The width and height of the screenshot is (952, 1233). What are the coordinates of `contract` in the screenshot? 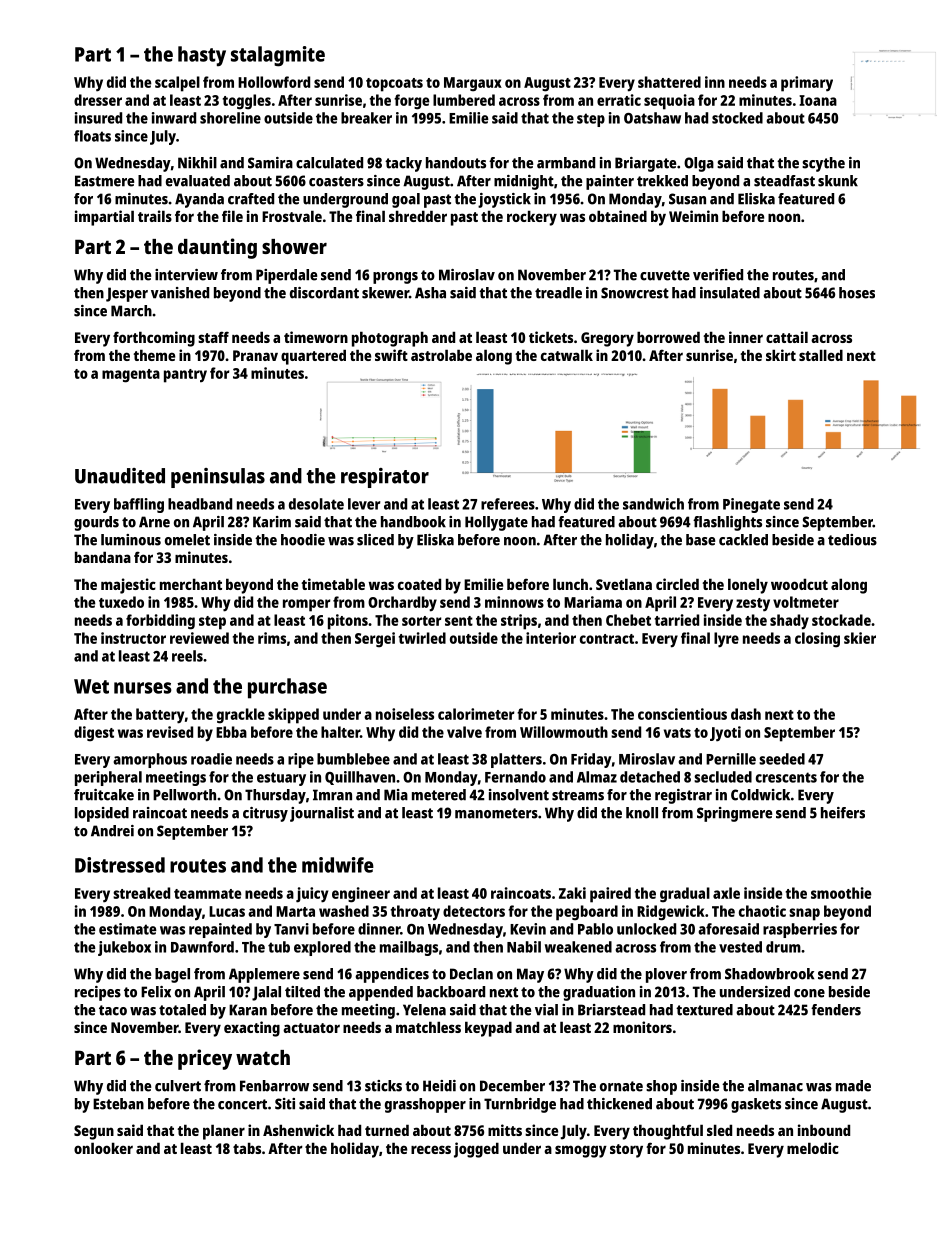 It's located at (607, 639).
